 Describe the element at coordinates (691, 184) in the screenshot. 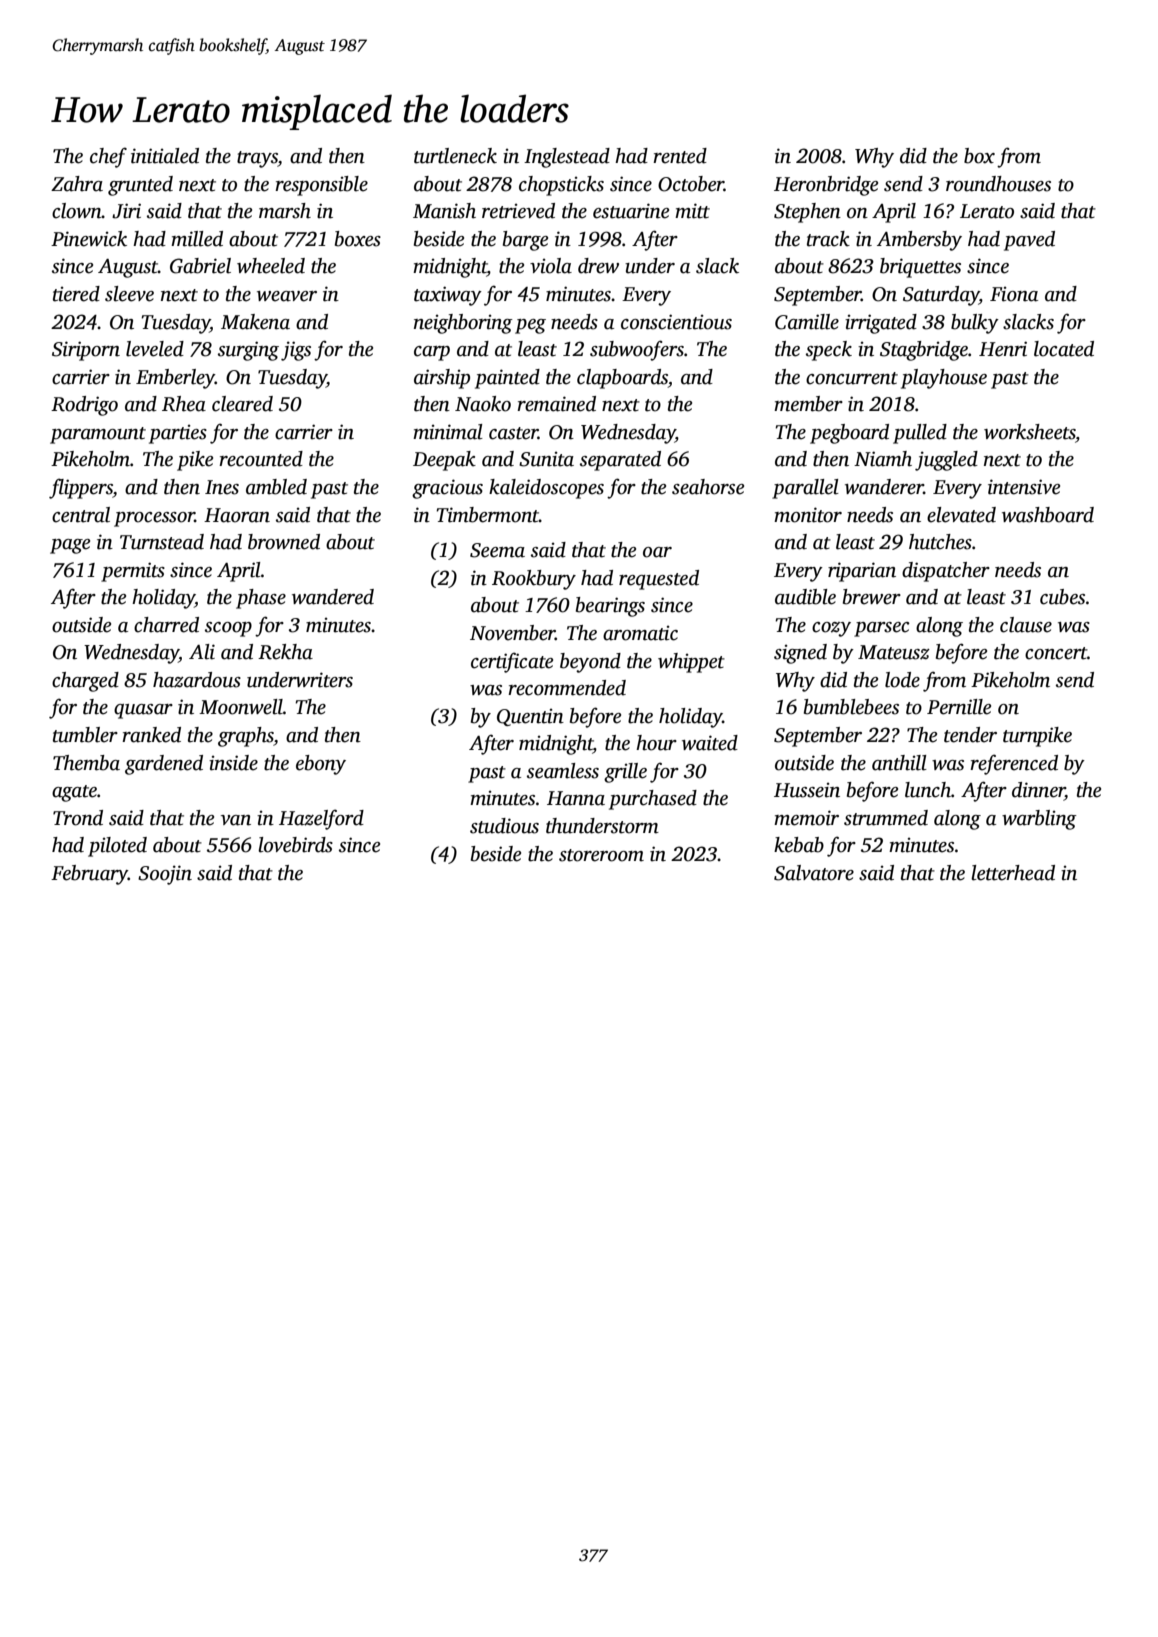

I see `October` at that location.
